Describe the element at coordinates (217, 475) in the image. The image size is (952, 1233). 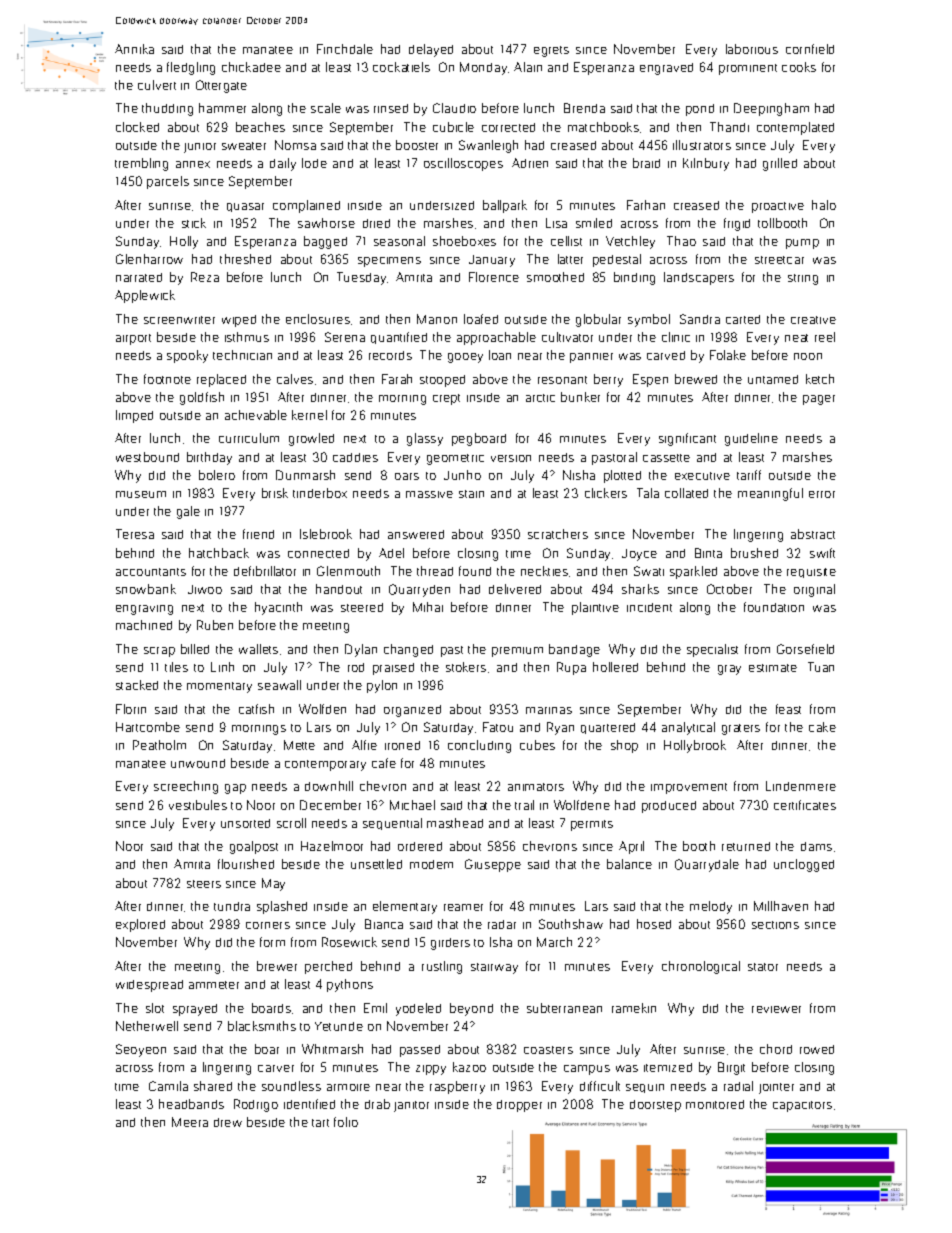
I see `bolero` at that location.
